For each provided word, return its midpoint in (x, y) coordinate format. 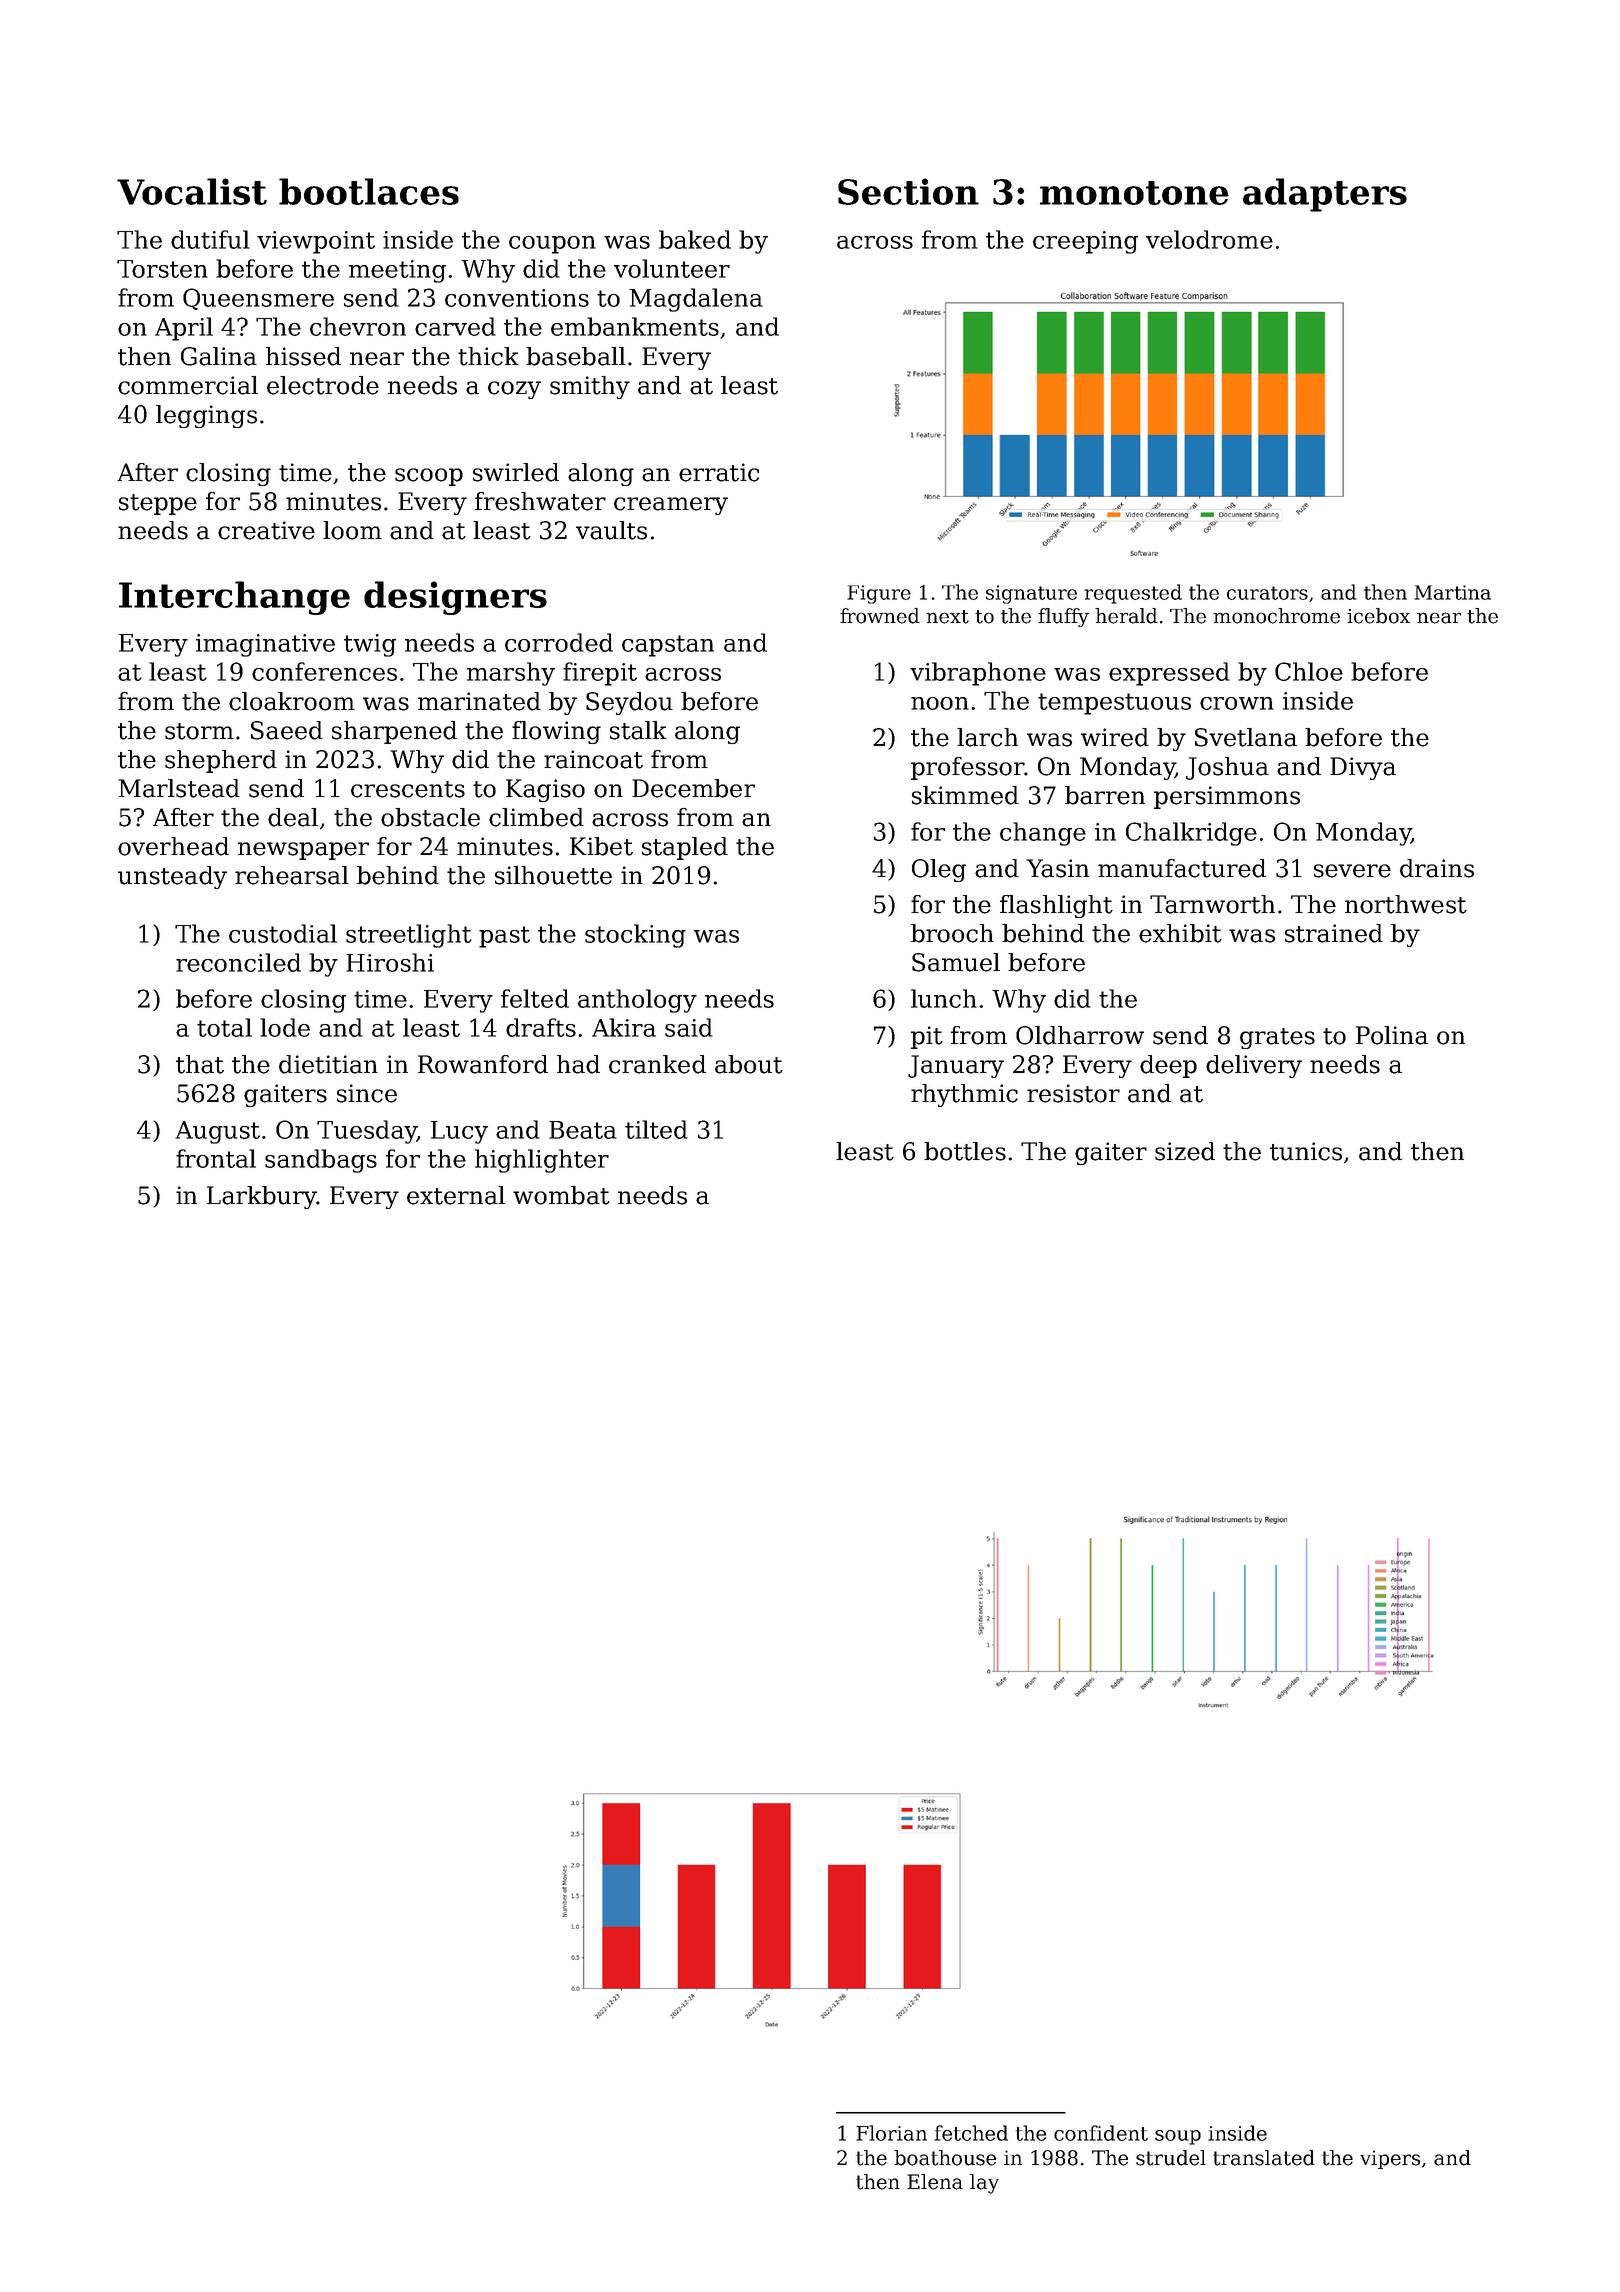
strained (1334, 933)
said (689, 1027)
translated (1264, 2158)
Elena (935, 2182)
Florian (891, 2133)
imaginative (265, 645)
